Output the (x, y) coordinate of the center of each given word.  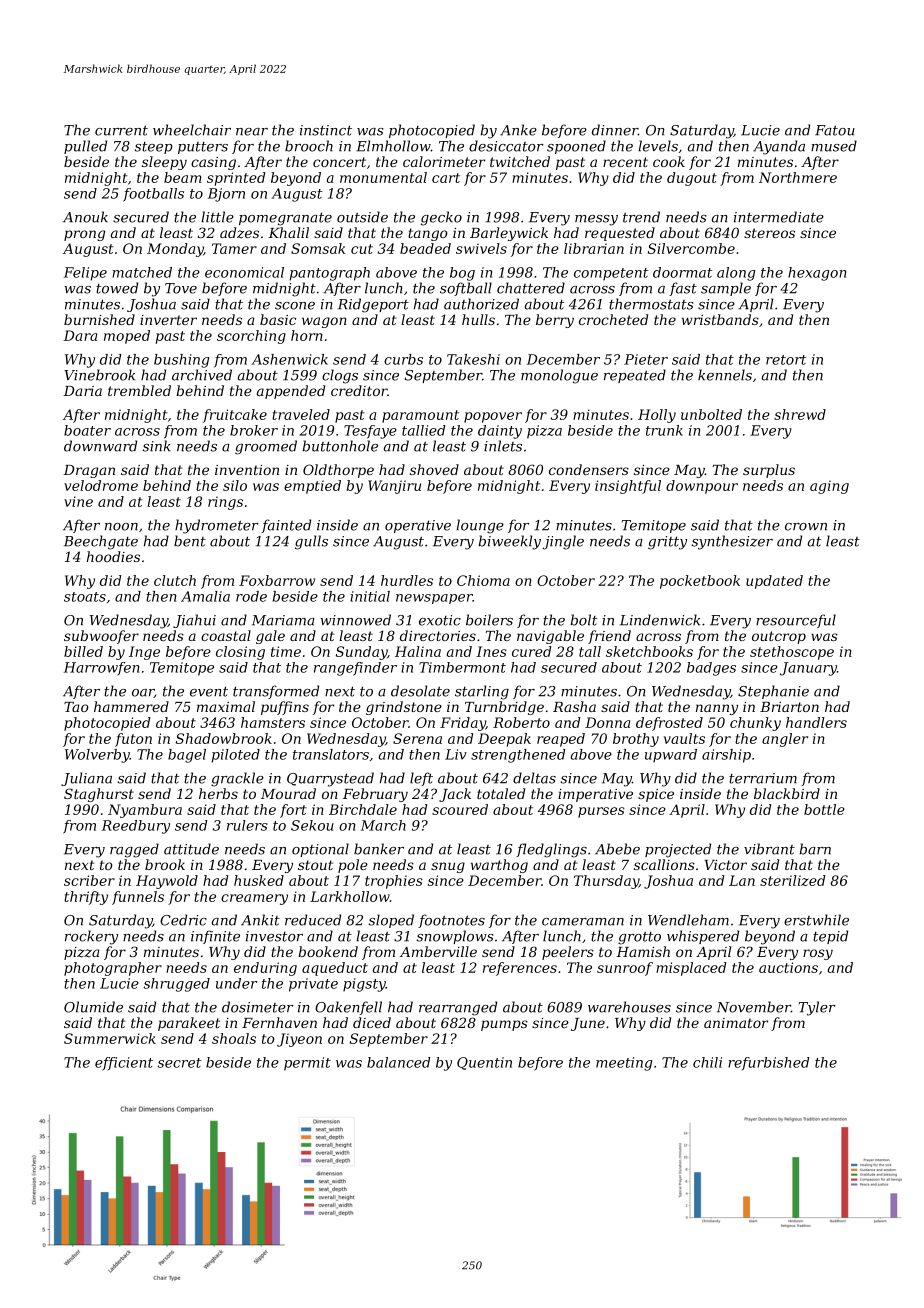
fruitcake (235, 416)
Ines (491, 651)
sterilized (793, 880)
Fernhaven (279, 1022)
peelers (568, 953)
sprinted (236, 179)
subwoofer (101, 637)
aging (829, 487)
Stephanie (773, 692)
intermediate (779, 217)
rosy (818, 954)
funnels (138, 898)
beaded (425, 248)
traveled (301, 414)
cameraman (583, 922)
